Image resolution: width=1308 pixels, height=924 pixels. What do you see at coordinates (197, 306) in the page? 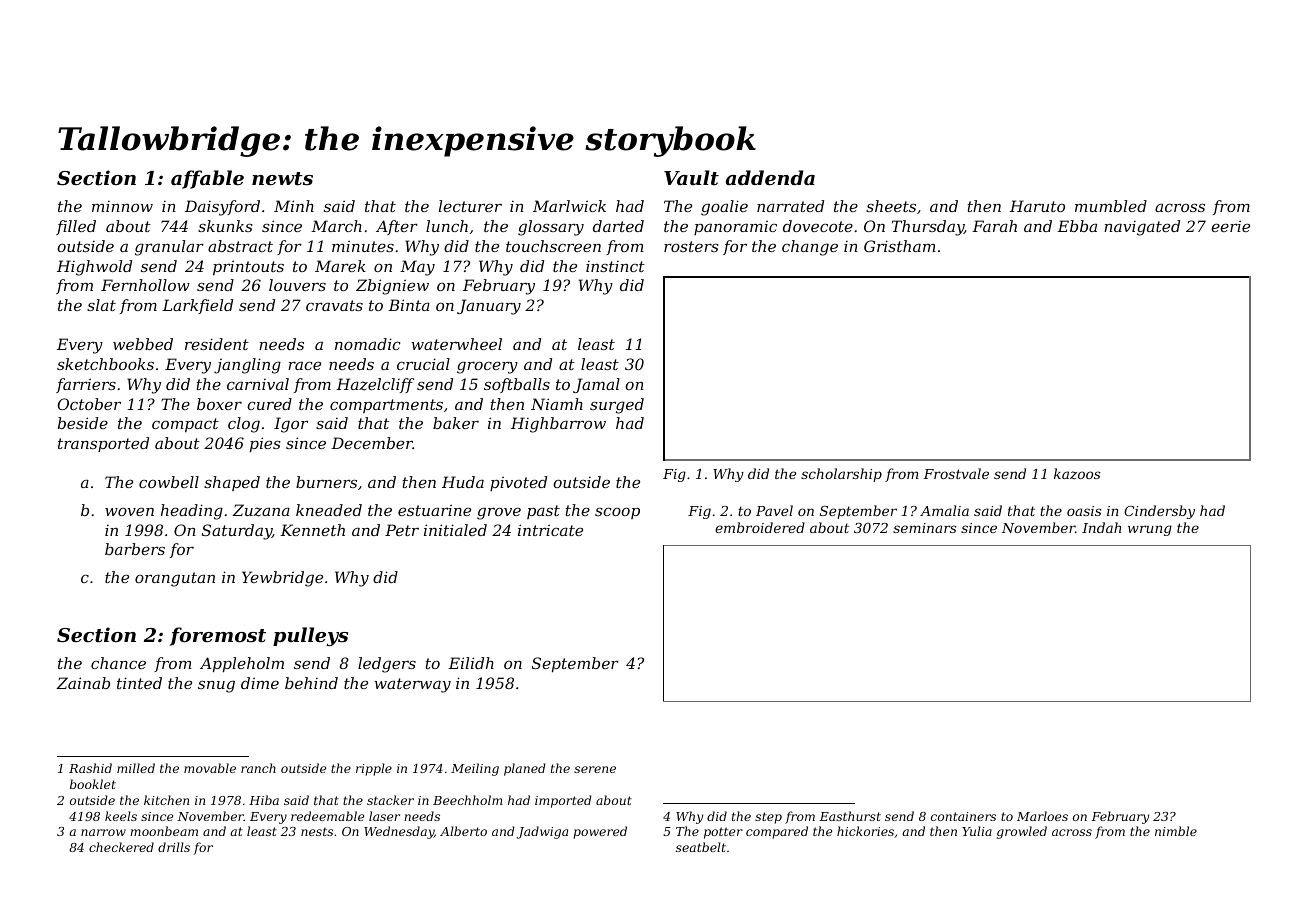
I see `Larkfield` at bounding box center [197, 306].
